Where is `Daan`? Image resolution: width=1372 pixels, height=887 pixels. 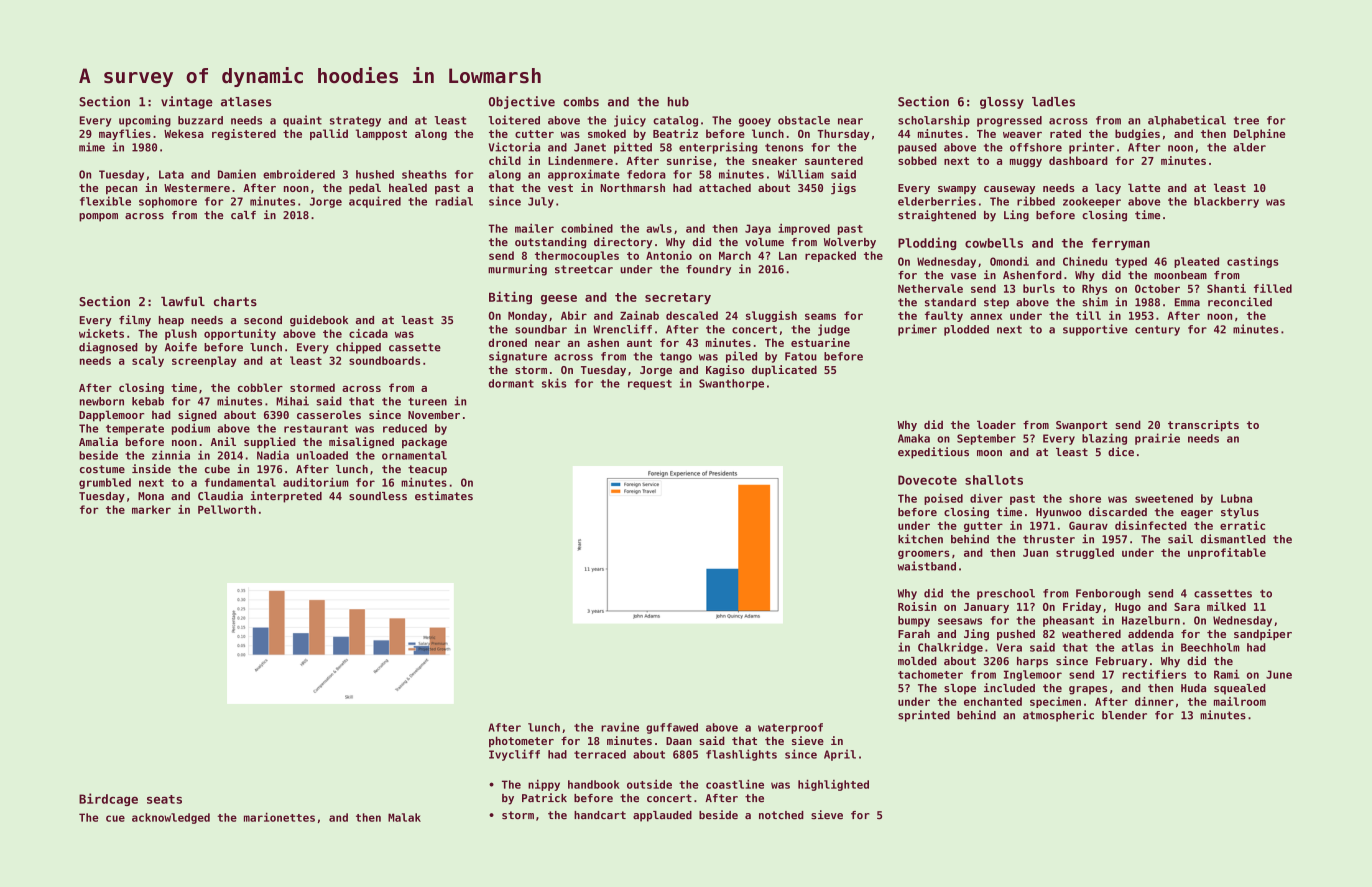
Daan is located at coordinates (679, 741).
